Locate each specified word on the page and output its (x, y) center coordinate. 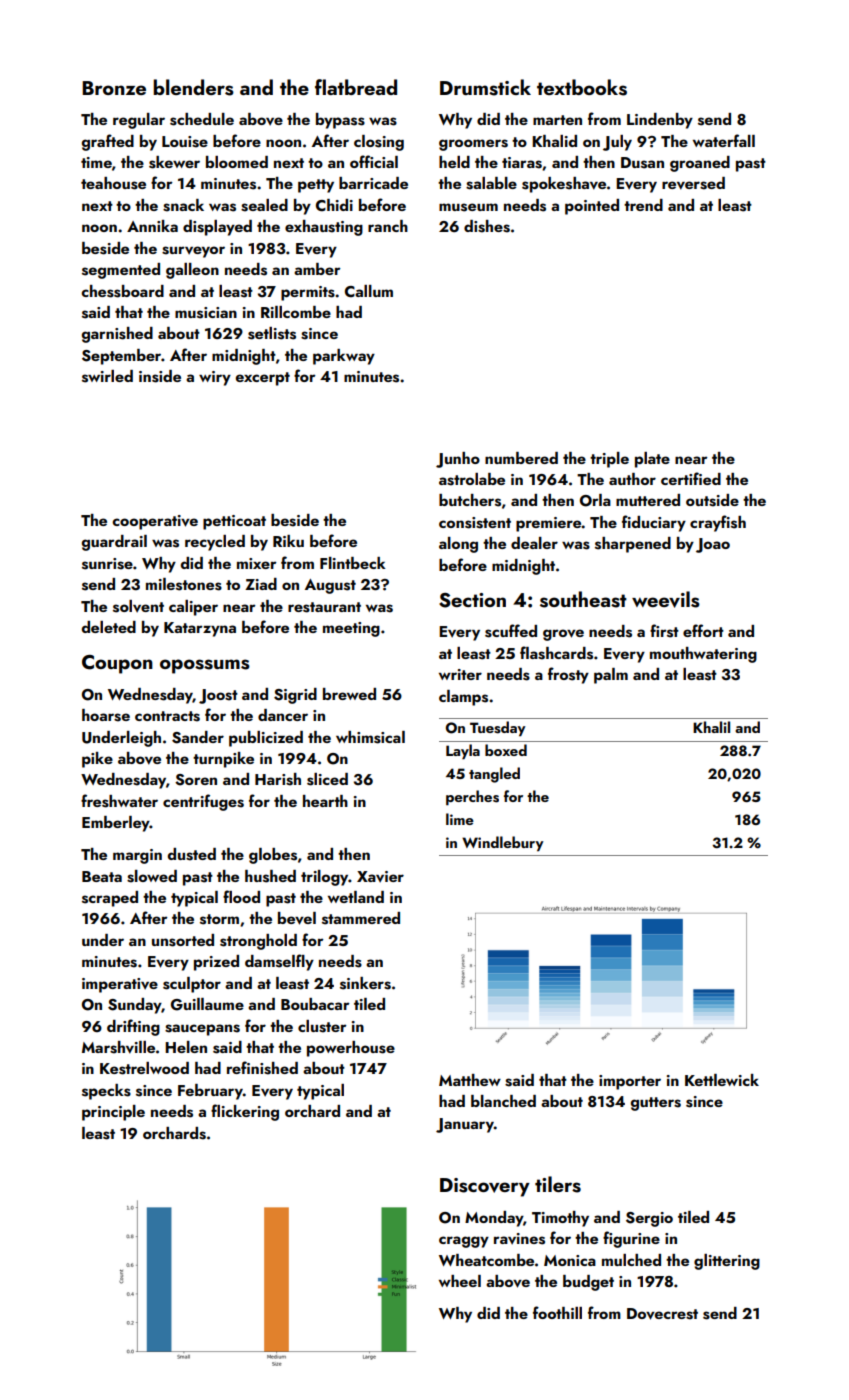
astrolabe (472, 479)
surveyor (193, 252)
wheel (460, 1281)
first (664, 631)
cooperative (155, 522)
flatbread (356, 87)
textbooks (582, 87)
